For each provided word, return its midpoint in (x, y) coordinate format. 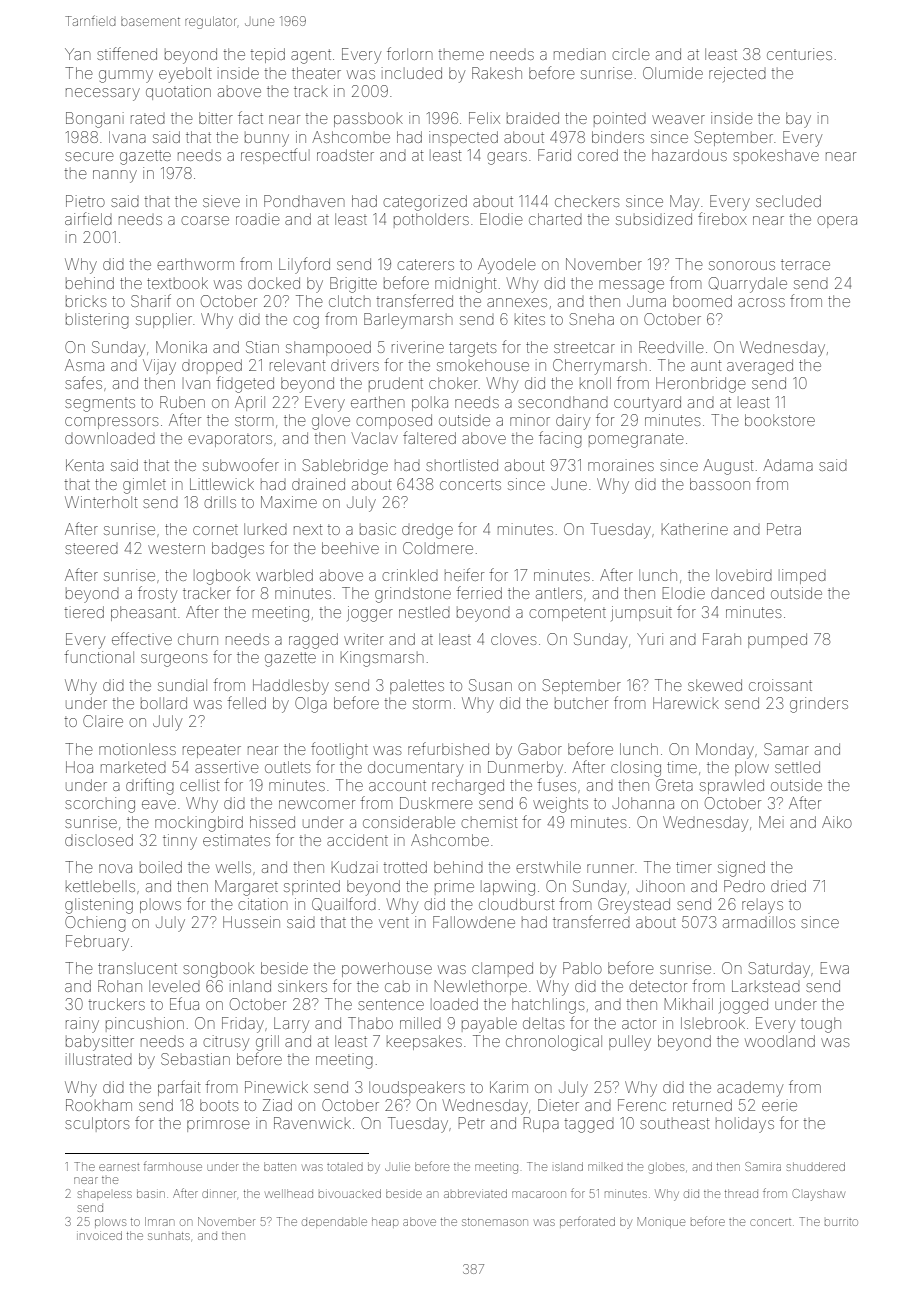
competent (567, 614)
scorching (100, 805)
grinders (819, 705)
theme (461, 55)
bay (798, 120)
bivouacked (350, 1193)
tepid (268, 55)
